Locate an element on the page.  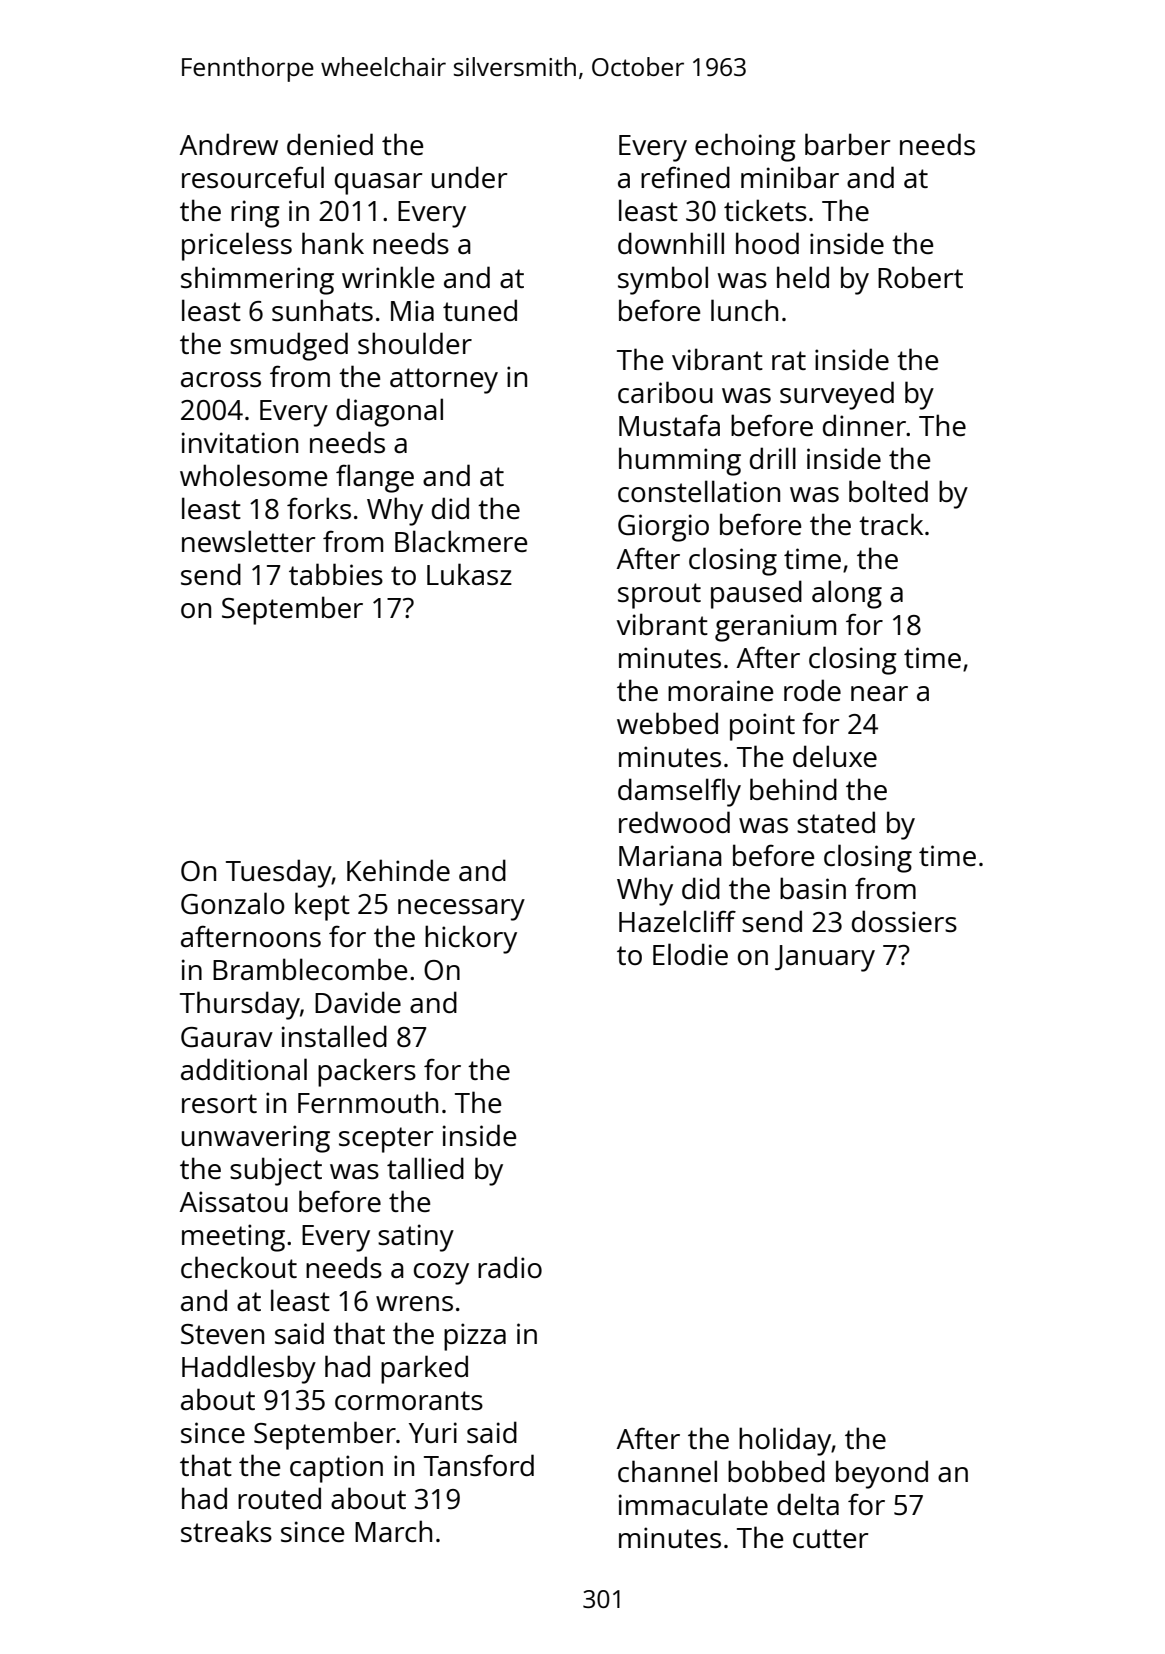
dossiers is located at coordinates (904, 921).
